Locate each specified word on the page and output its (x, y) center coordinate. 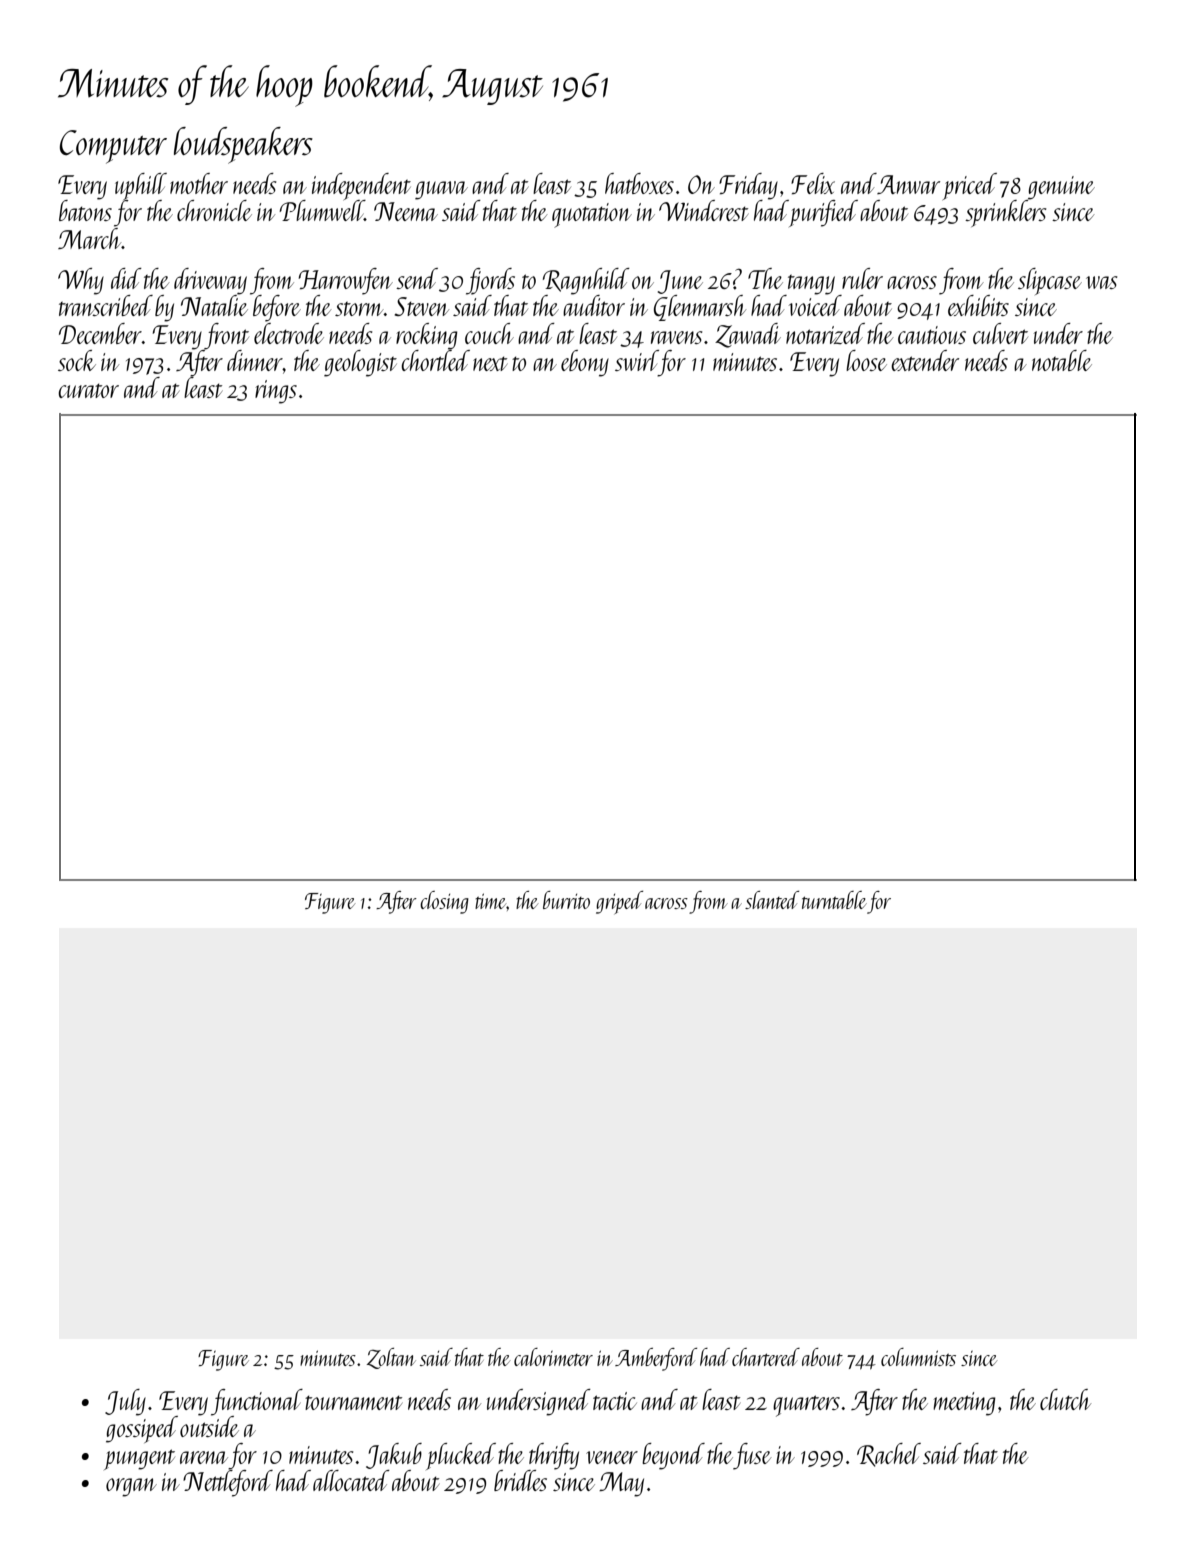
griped (619, 902)
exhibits (978, 305)
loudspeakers (243, 145)
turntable (834, 900)
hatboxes (639, 183)
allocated (351, 1480)
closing (444, 902)
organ (131, 1487)
